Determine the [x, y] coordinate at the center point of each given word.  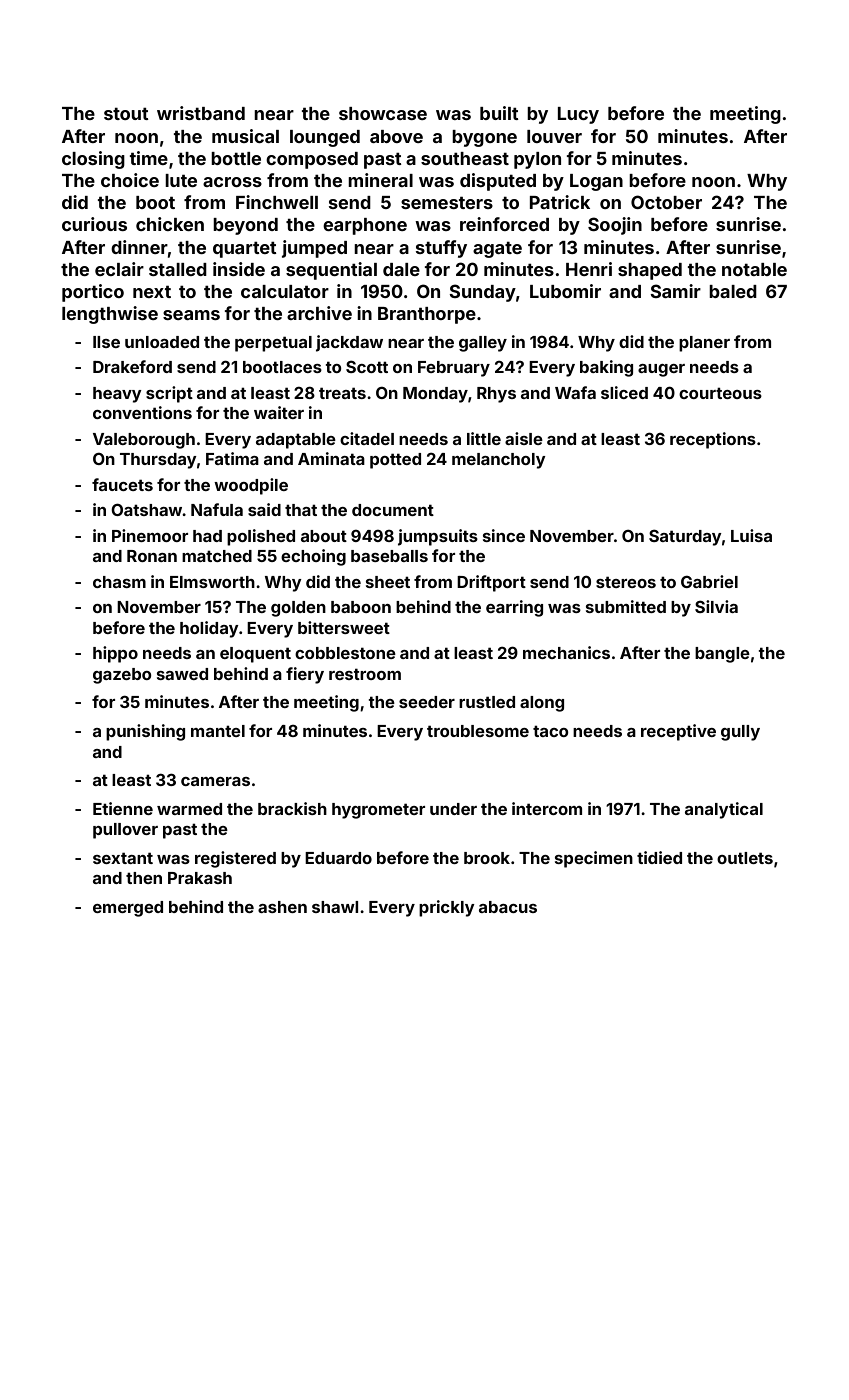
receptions [713, 440]
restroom [365, 674]
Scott [367, 366]
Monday [435, 395]
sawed [182, 674]
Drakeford [132, 366]
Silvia [716, 606]
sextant [123, 858]
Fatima [232, 458]
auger [661, 370]
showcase [383, 113]
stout [126, 114]
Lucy [578, 115]
